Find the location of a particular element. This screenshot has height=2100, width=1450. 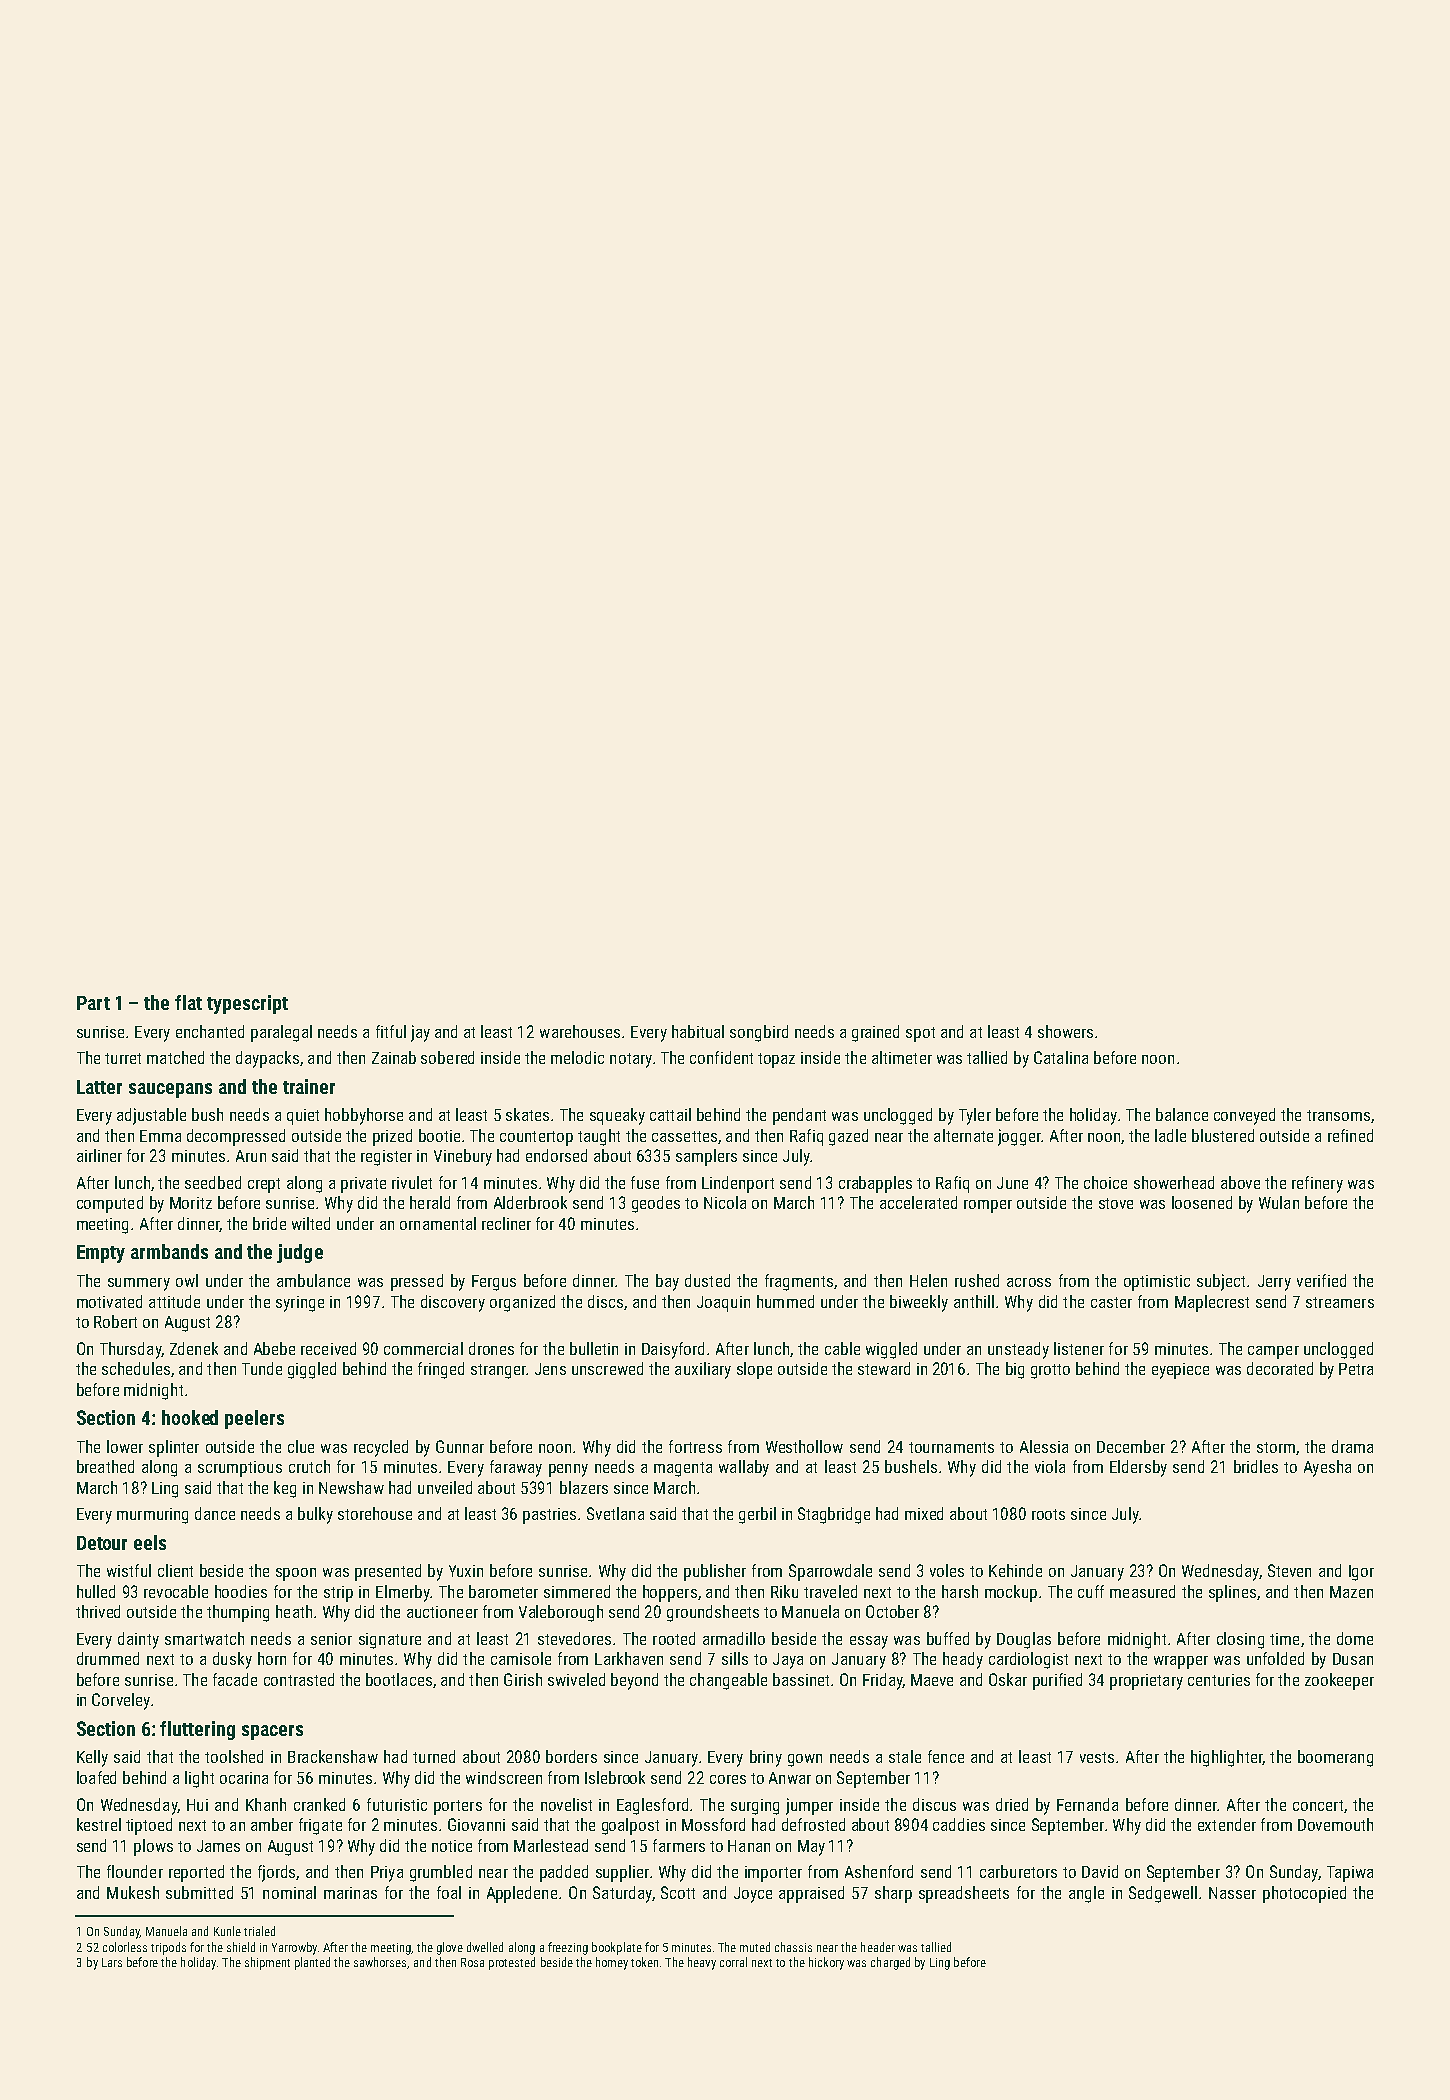

Mukesh is located at coordinates (133, 1892).
